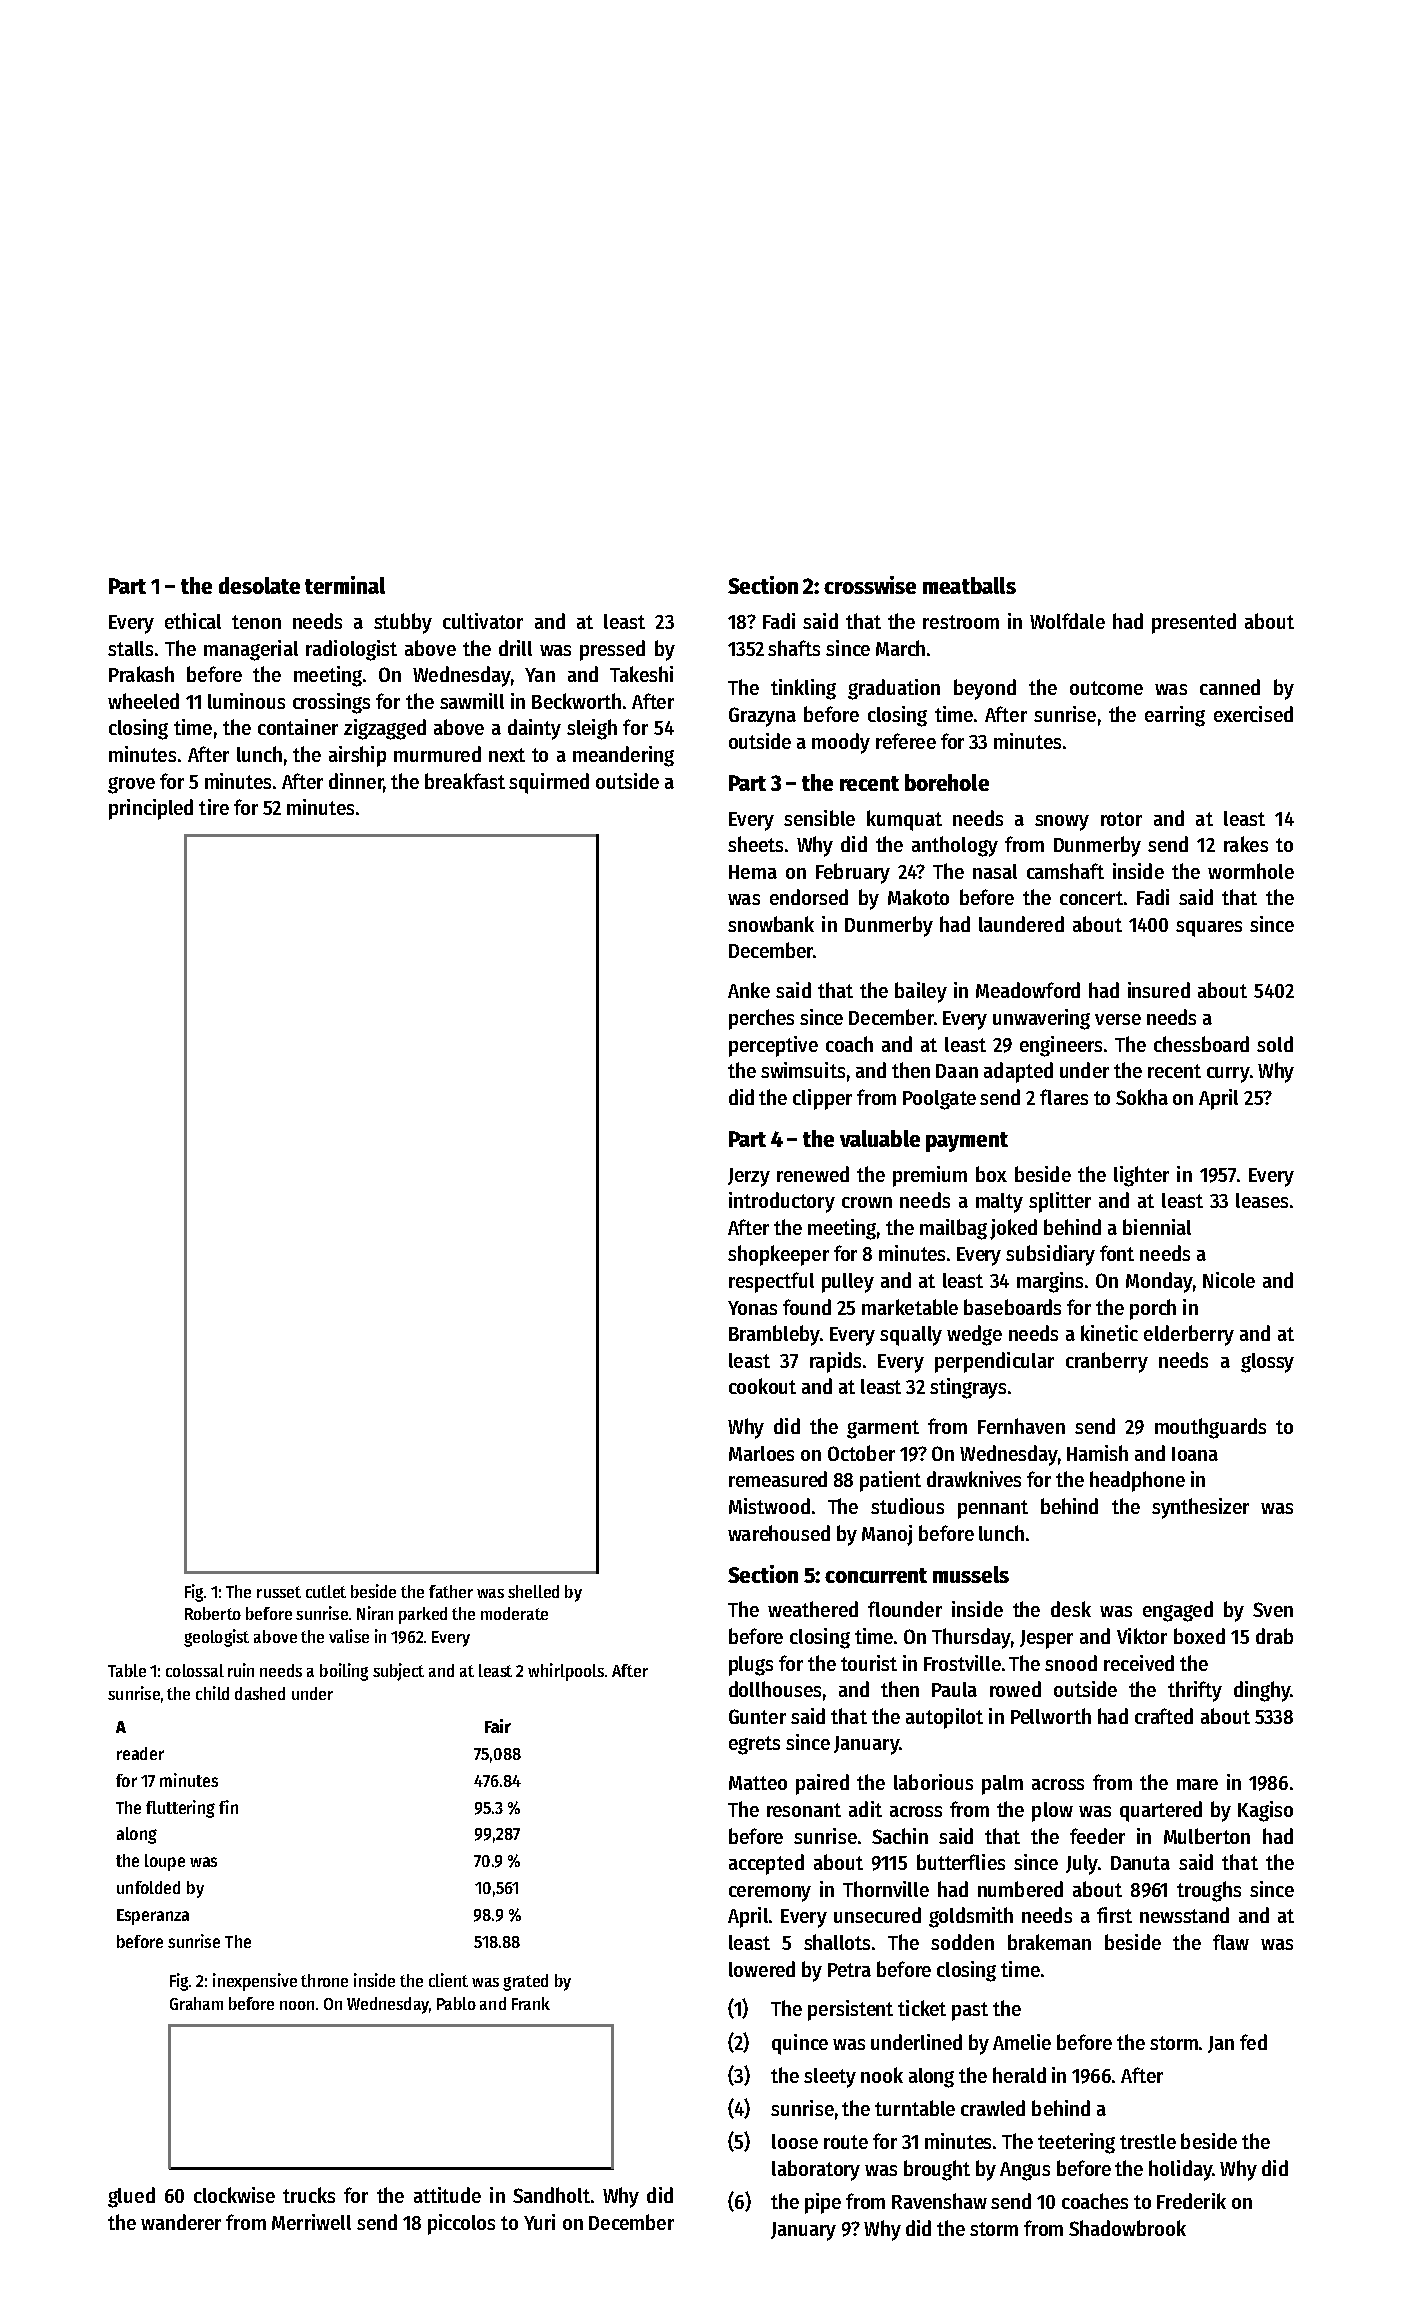  Describe the element at coordinates (349, 1636) in the screenshot. I see `valise` at that location.
